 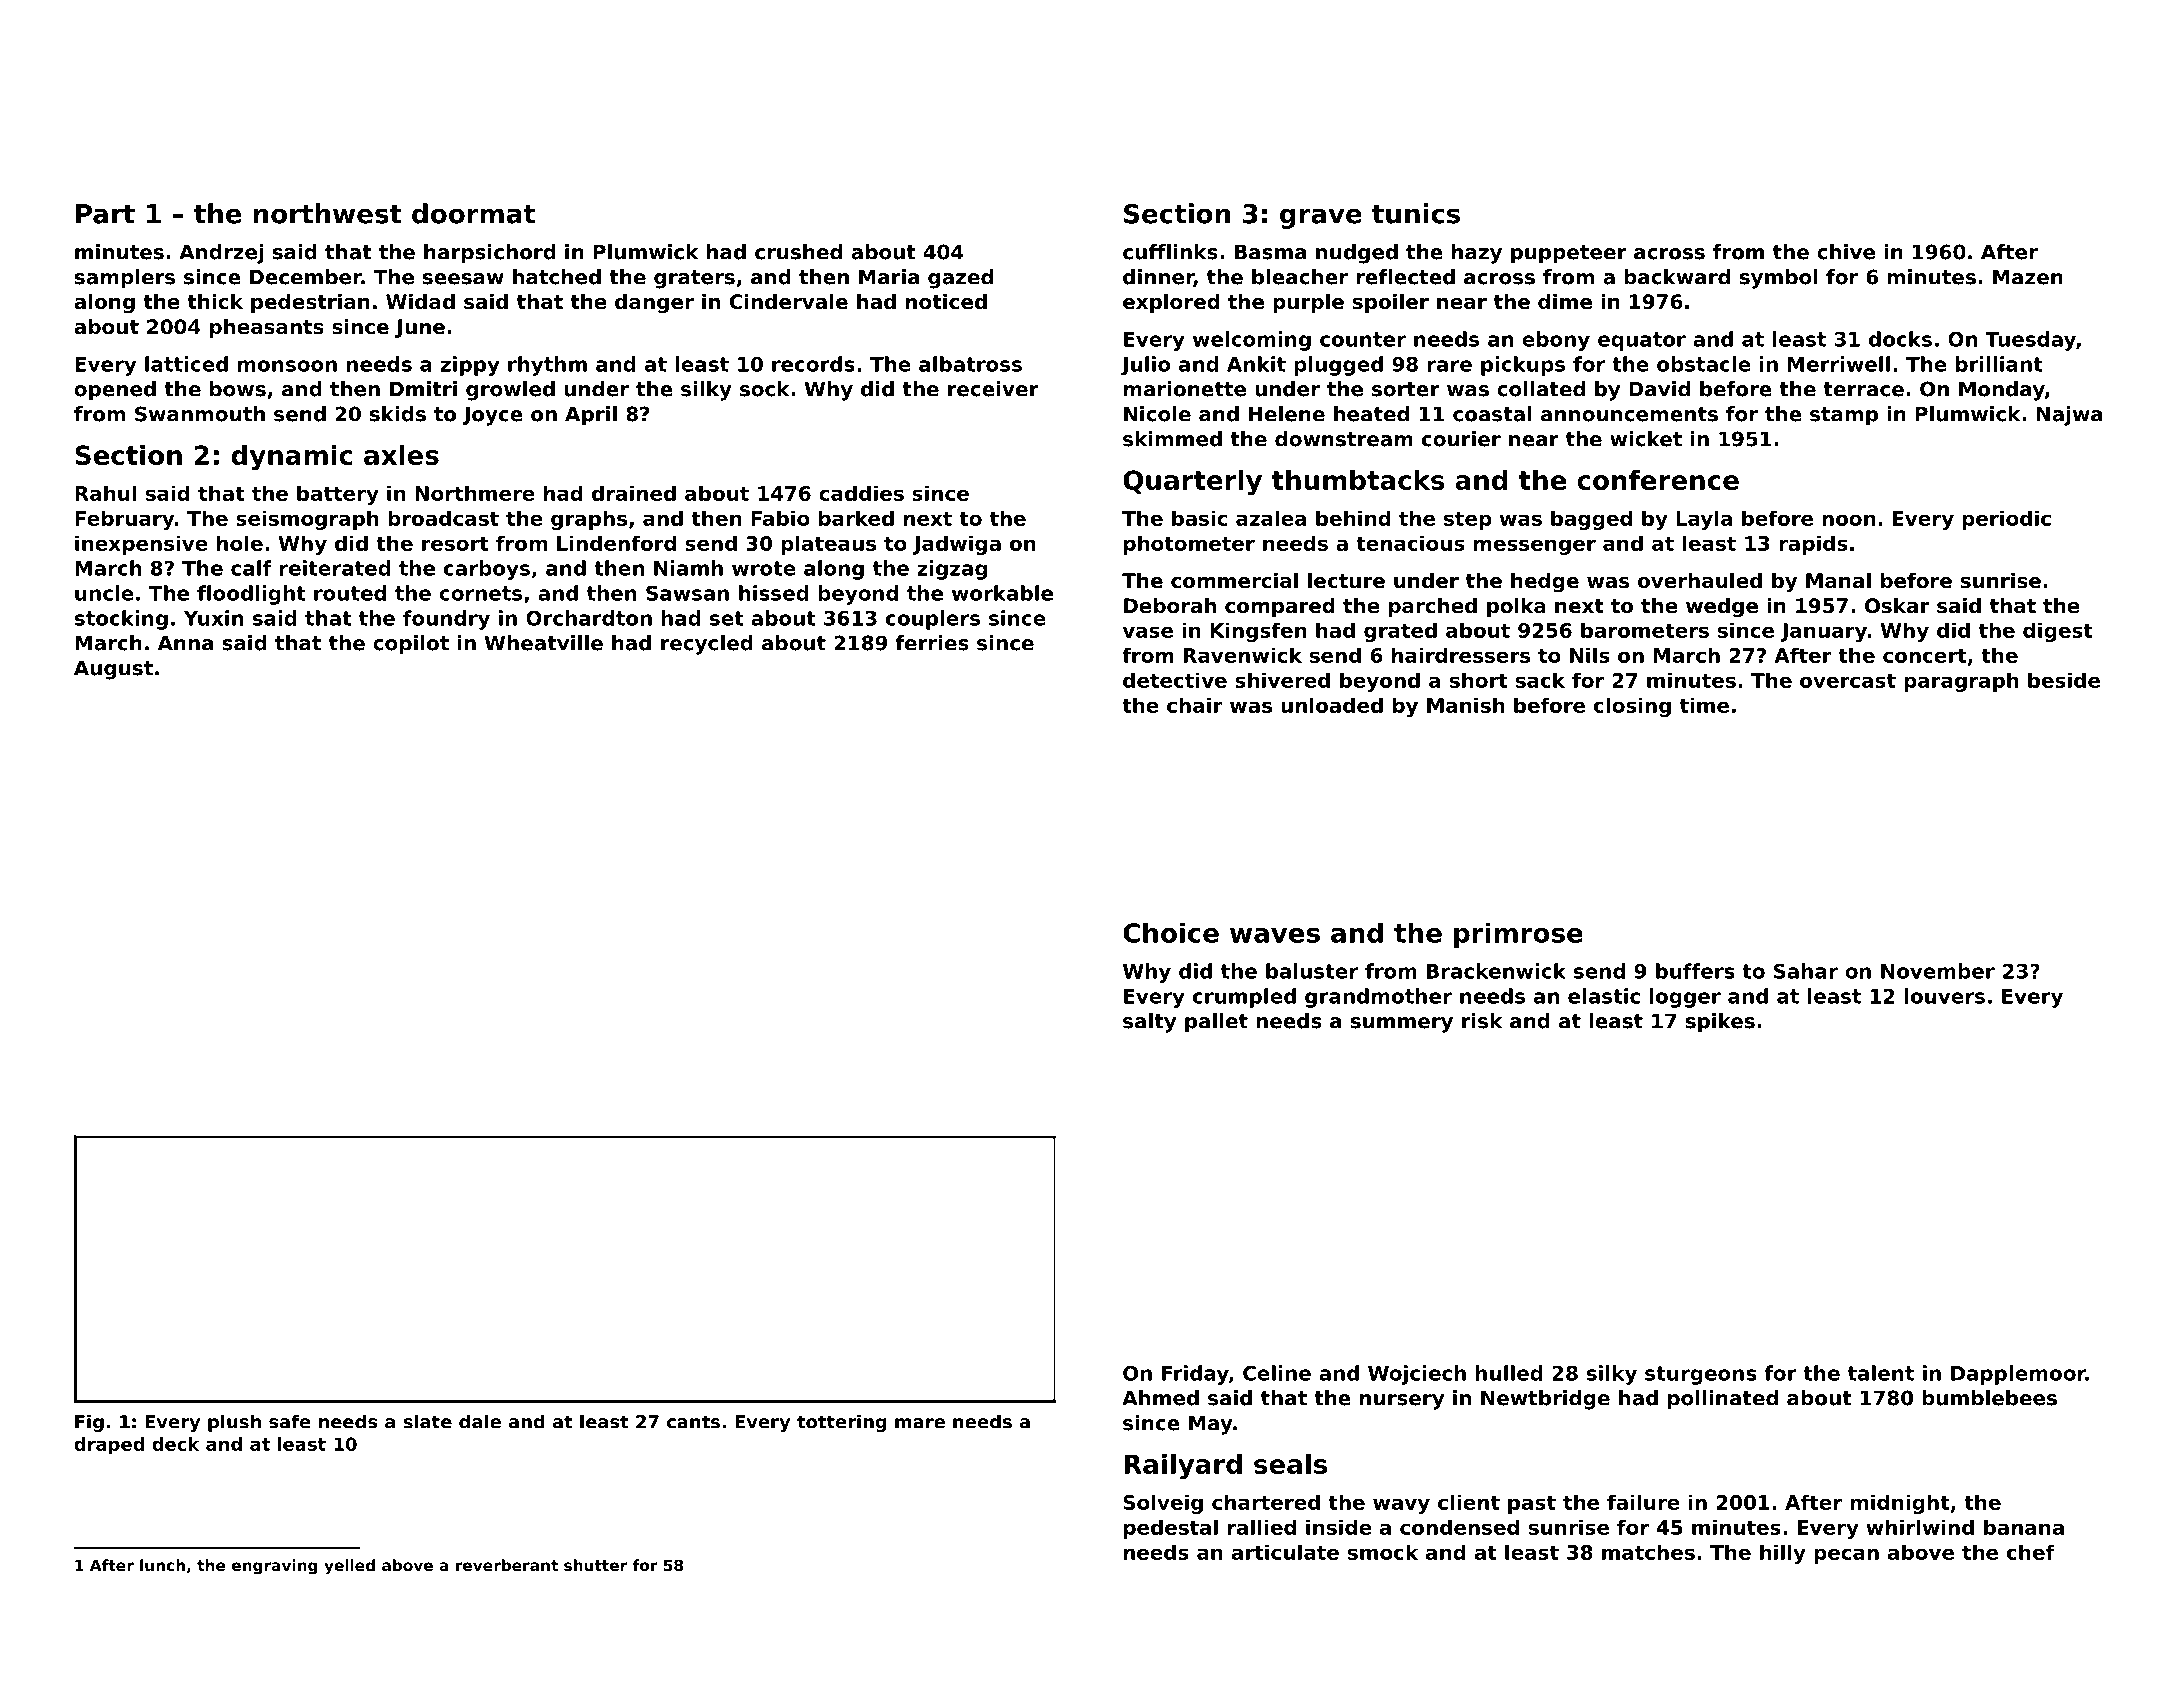 I want to click on northwest, so click(x=327, y=213).
